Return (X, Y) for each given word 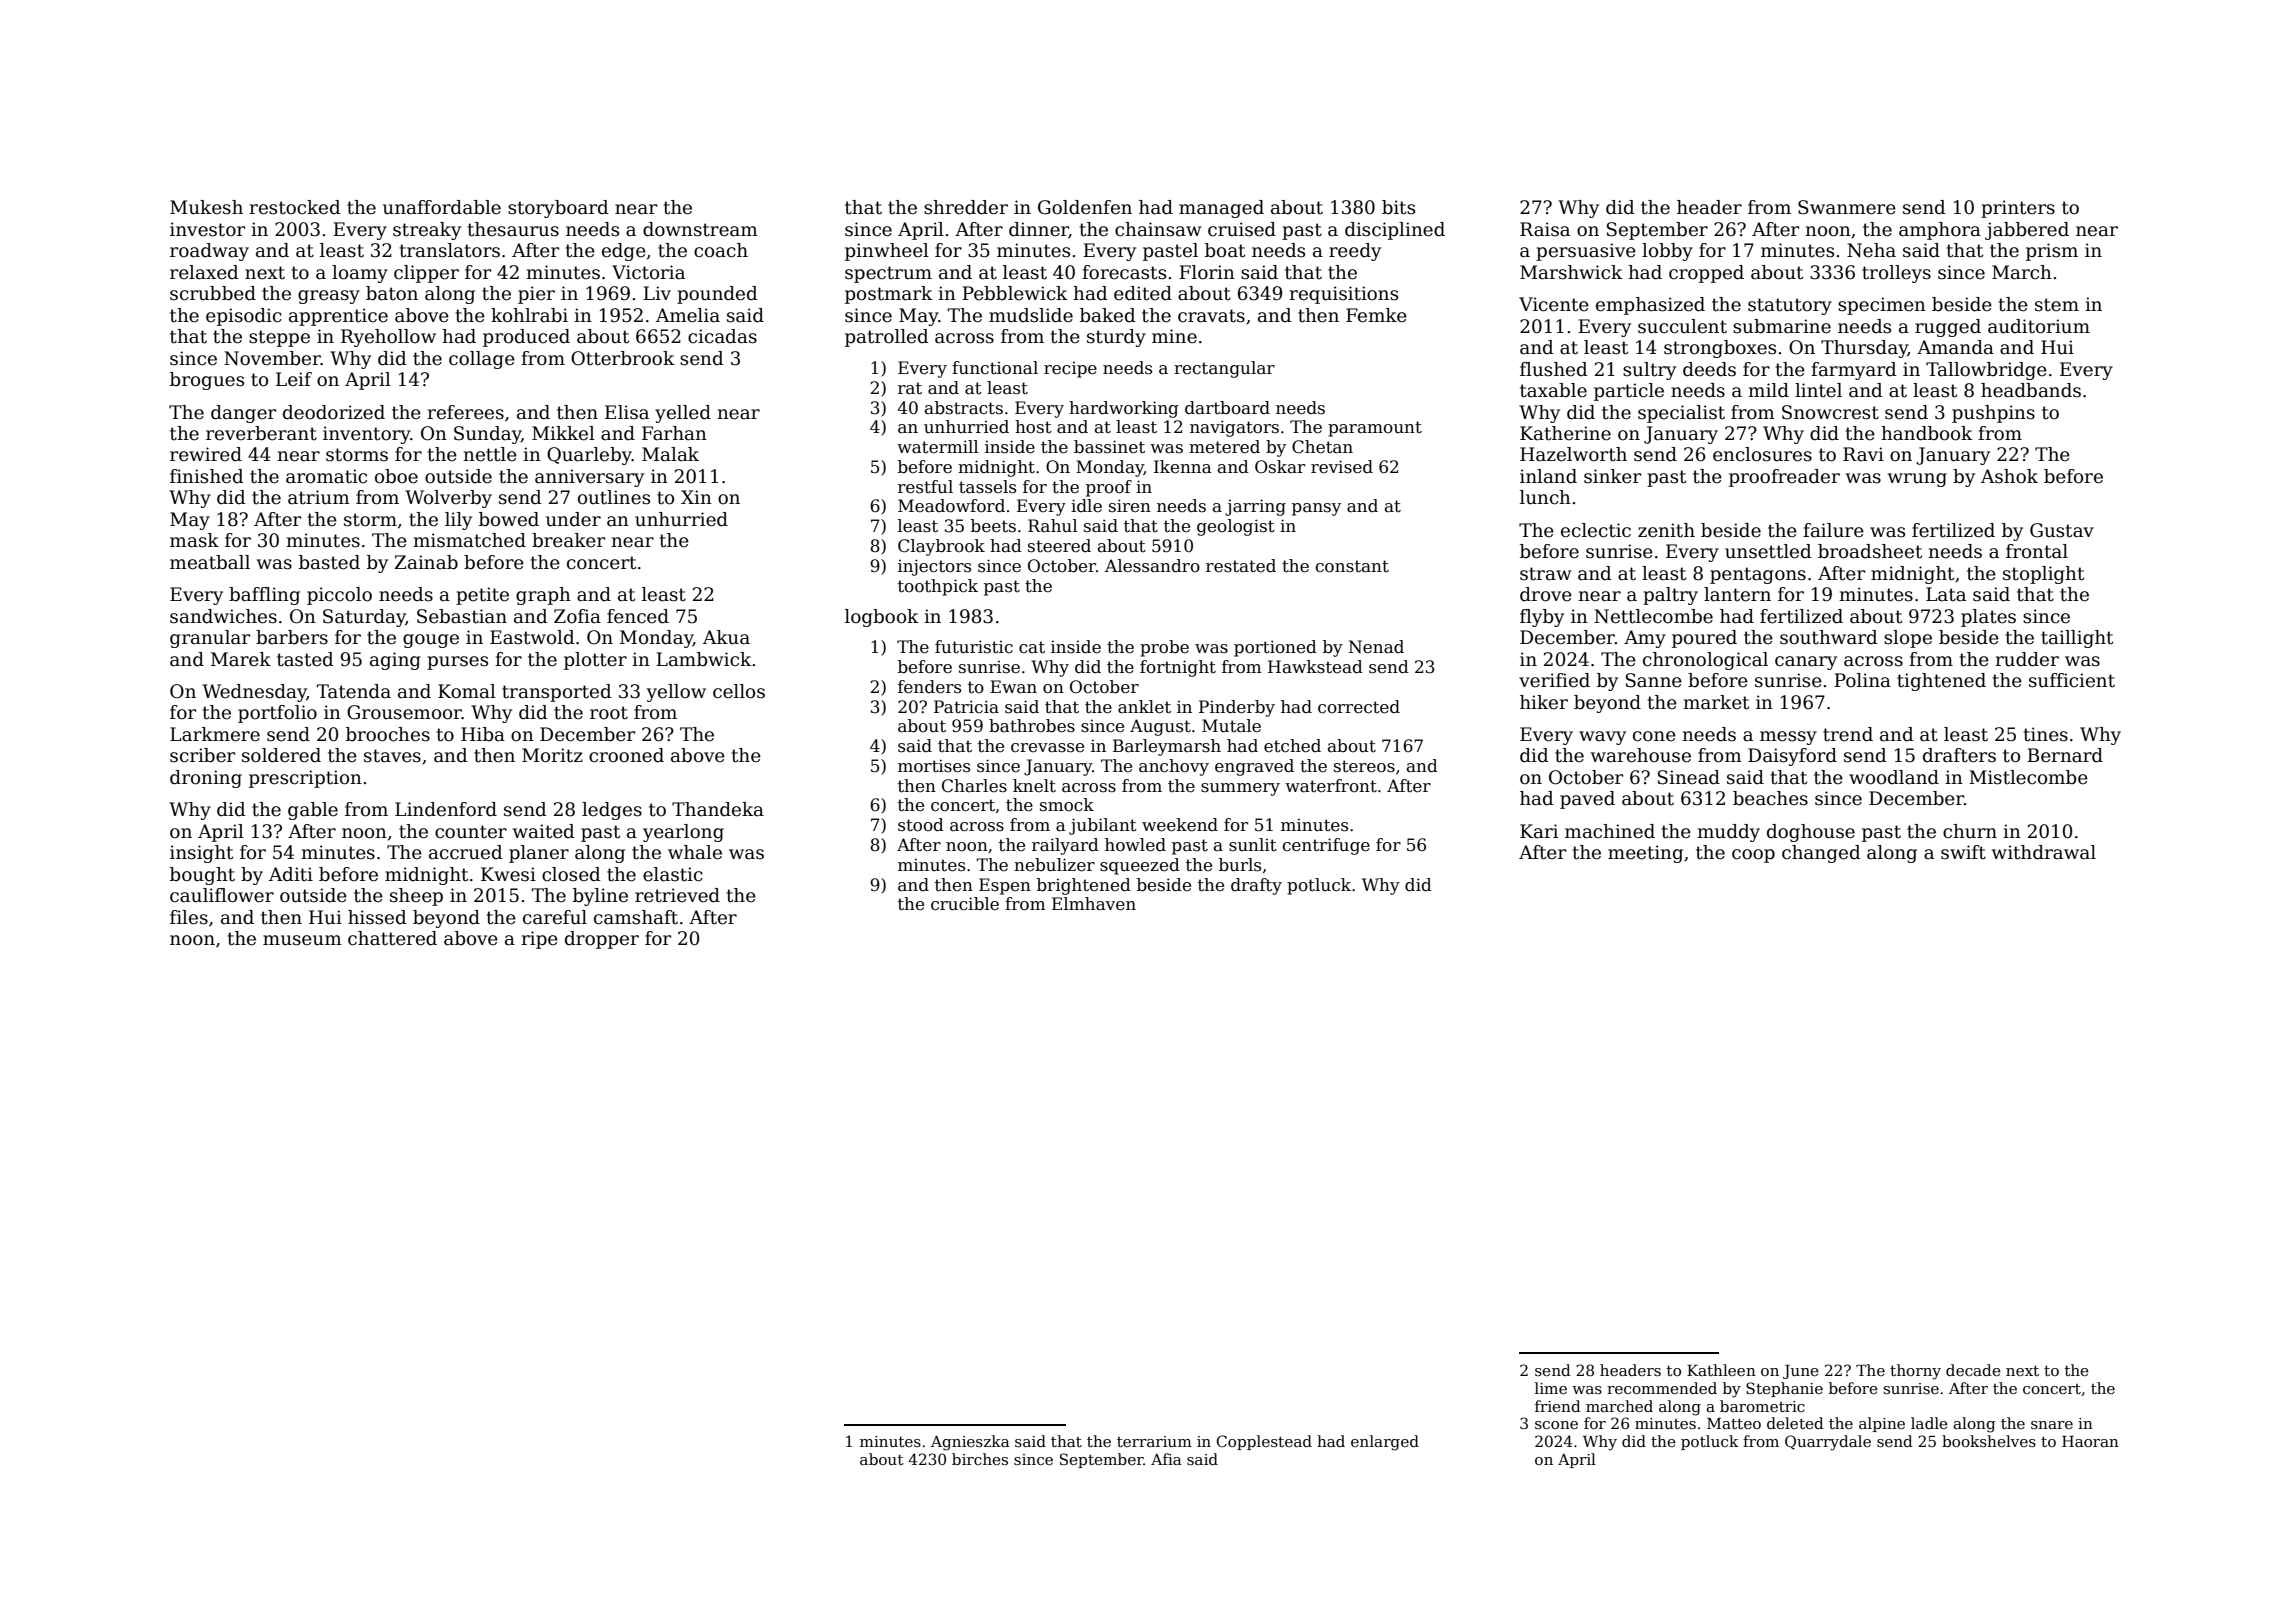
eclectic (1596, 530)
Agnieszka (970, 1443)
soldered (281, 755)
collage (482, 360)
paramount (1375, 429)
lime (1551, 1388)
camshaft (636, 917)
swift (1963, 852)
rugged (1948, 328)
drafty (1256, 886)
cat (1032, 647)
